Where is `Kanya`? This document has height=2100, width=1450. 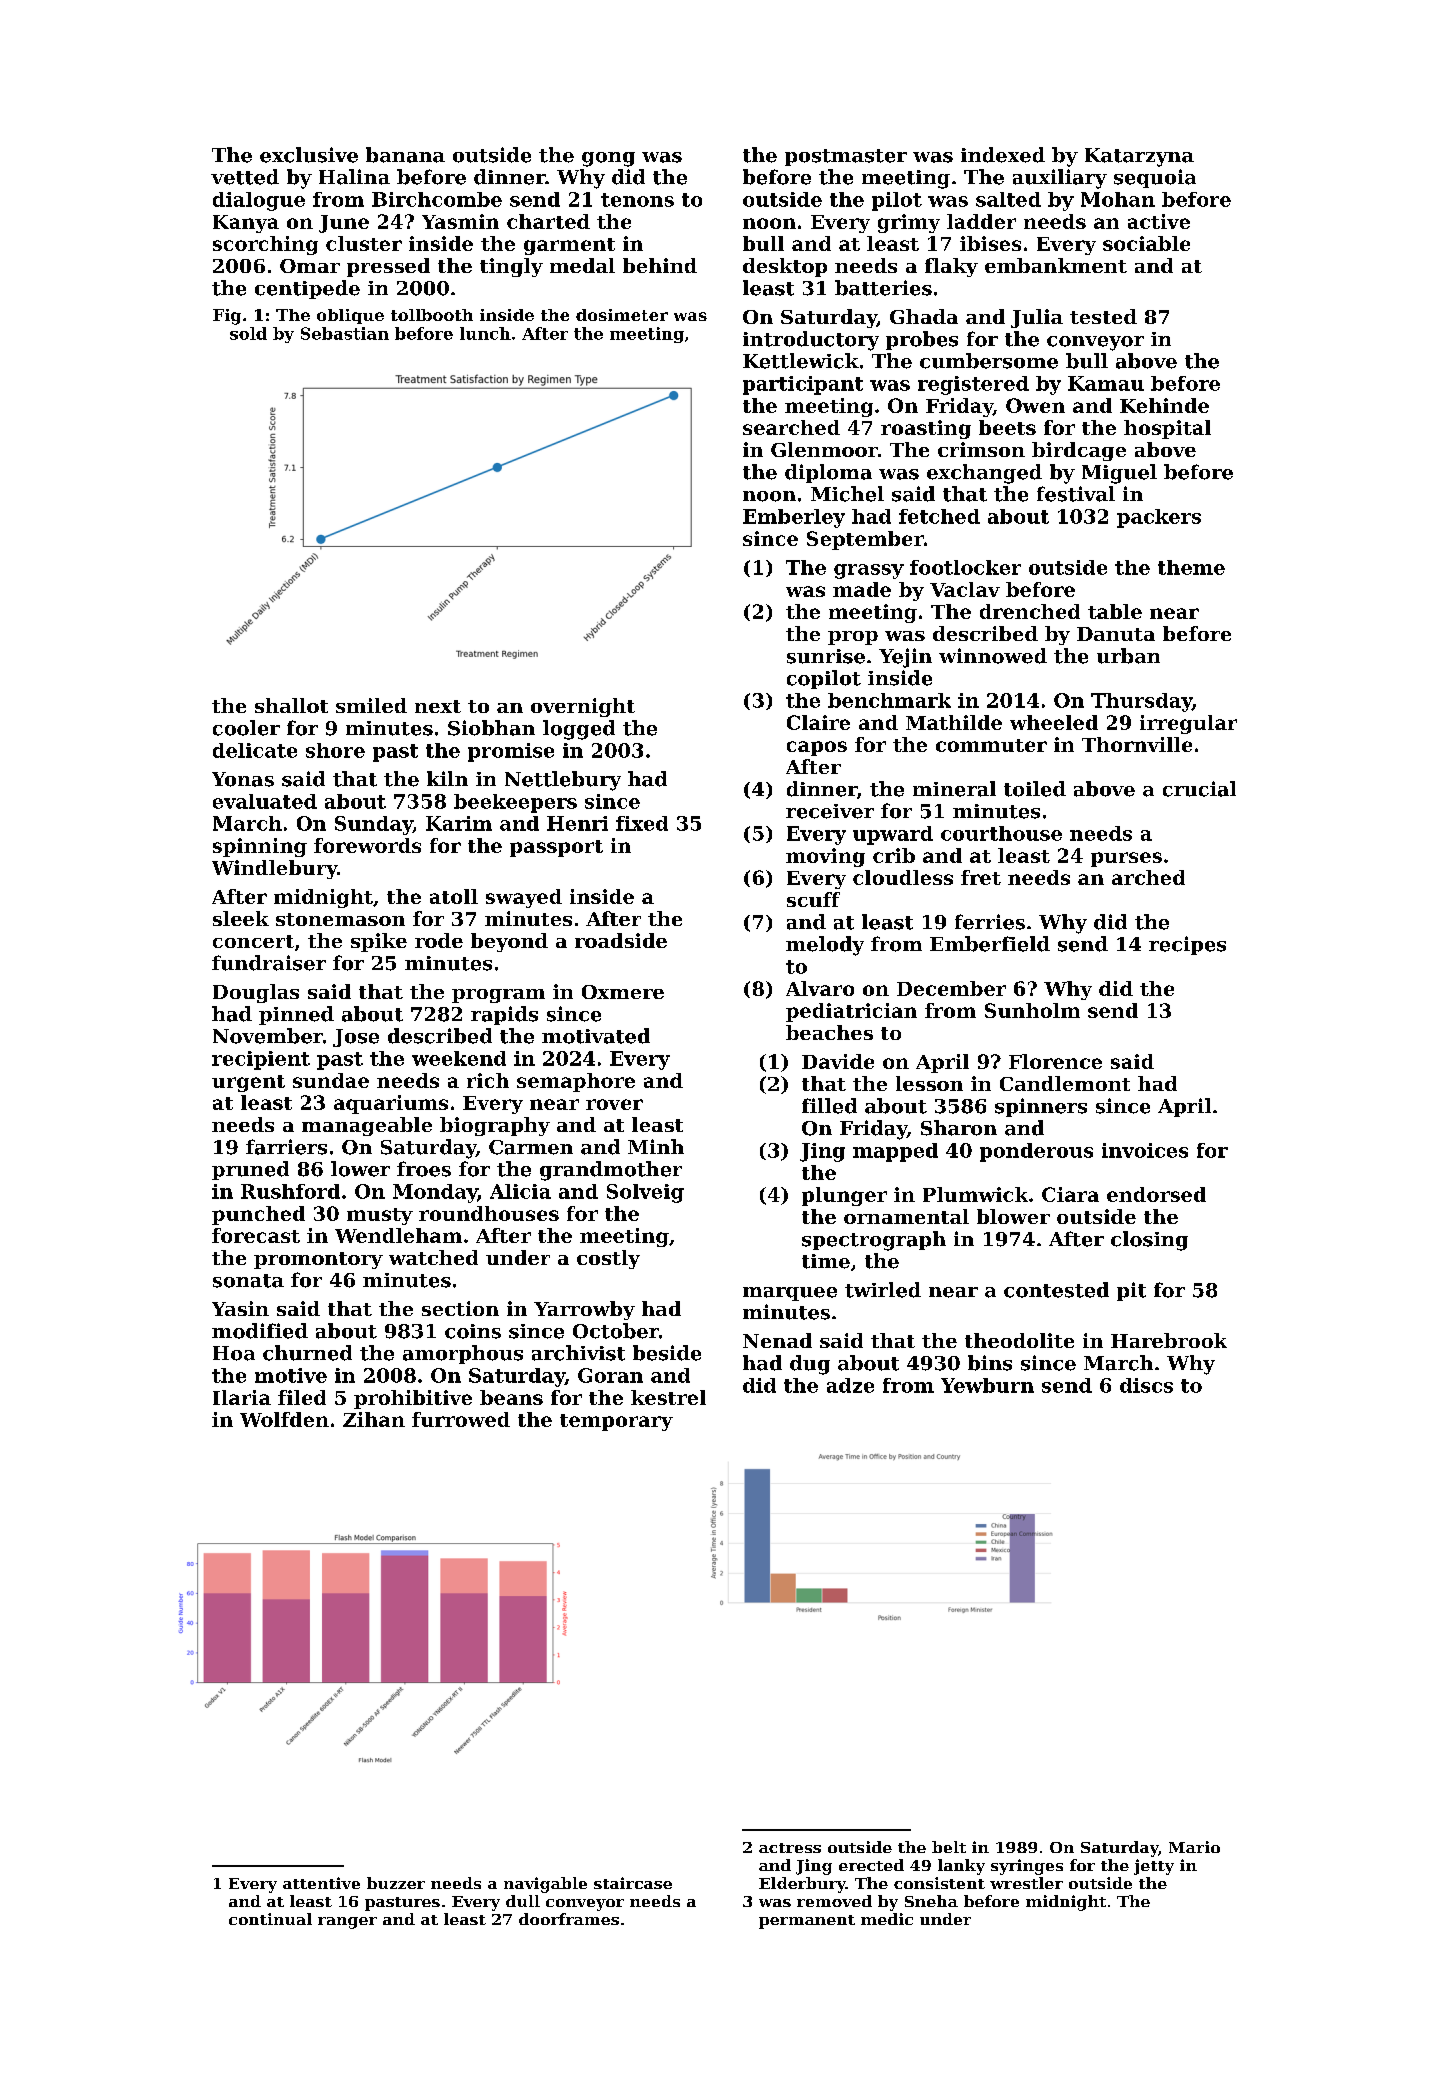
Kanya is located at coordinates (246, 224).
